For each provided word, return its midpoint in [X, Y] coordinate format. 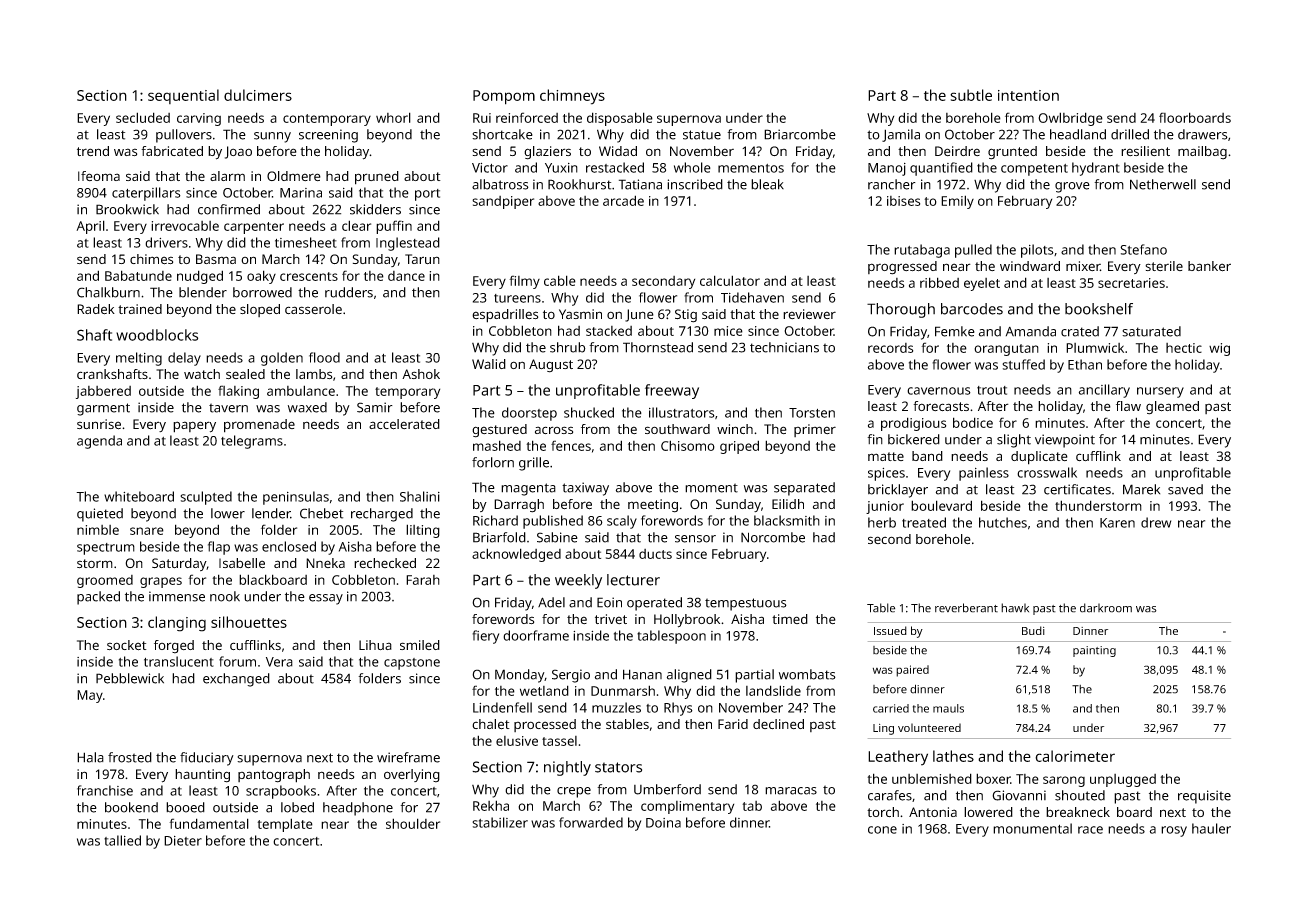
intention [1028, 95]
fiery [485, 637]
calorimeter [1075, 756]
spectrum [106, 549]
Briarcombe [800, 134]
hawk [1015, 608]
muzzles [616, 707]
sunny [272, 137]
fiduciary [207, 759]
